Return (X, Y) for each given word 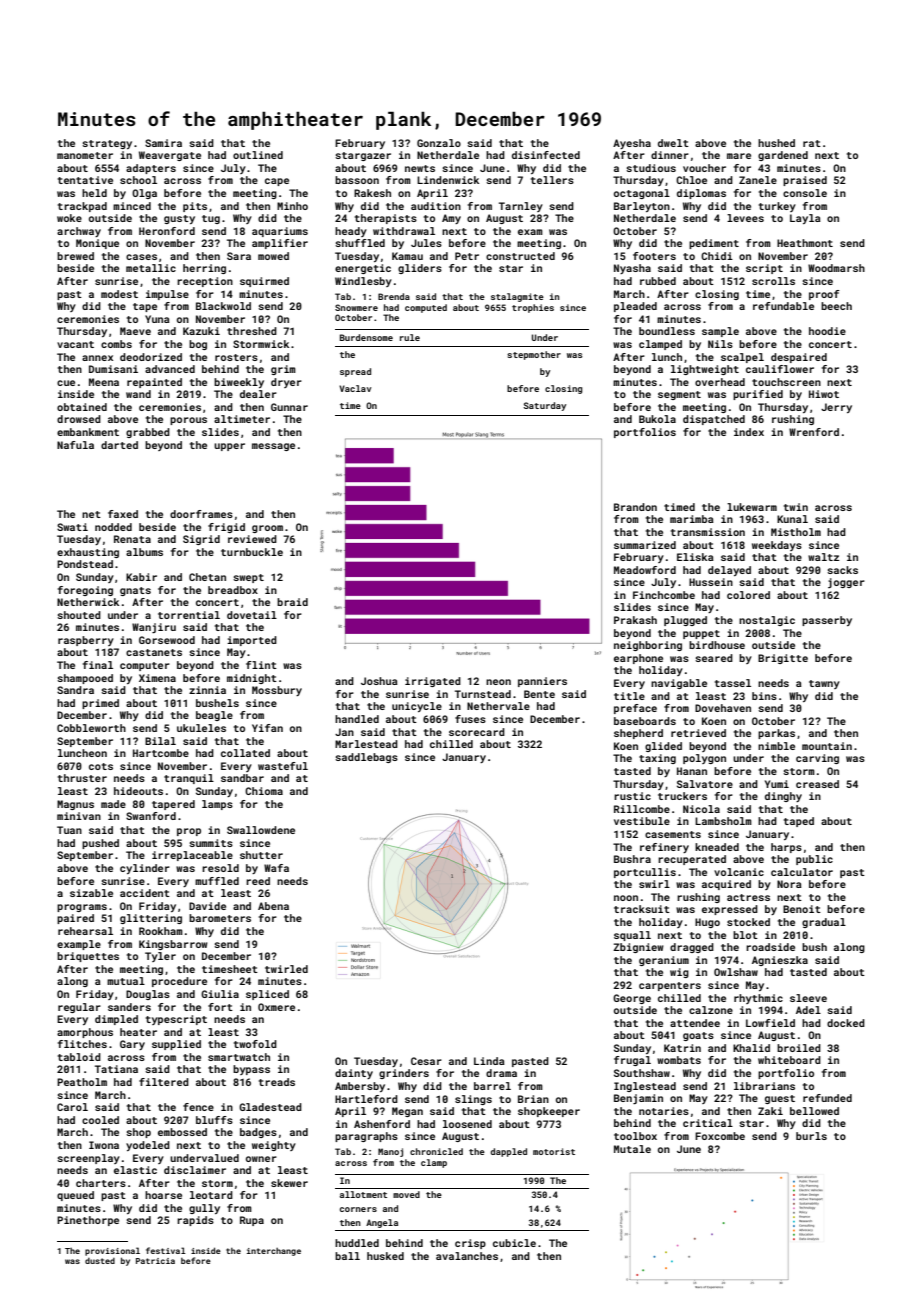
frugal (632, 1061)
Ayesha (632, 144)
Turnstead (483, 694)
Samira (163, 143)
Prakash (635, 620)
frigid (226, 528)
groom (267, 529)
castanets (154, 652)
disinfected (546, 155)
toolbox (635, 1136)
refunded (827, 1098)
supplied (176, 1045)
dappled (508, 1152)
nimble (776, 746)
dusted (100, 1261)
